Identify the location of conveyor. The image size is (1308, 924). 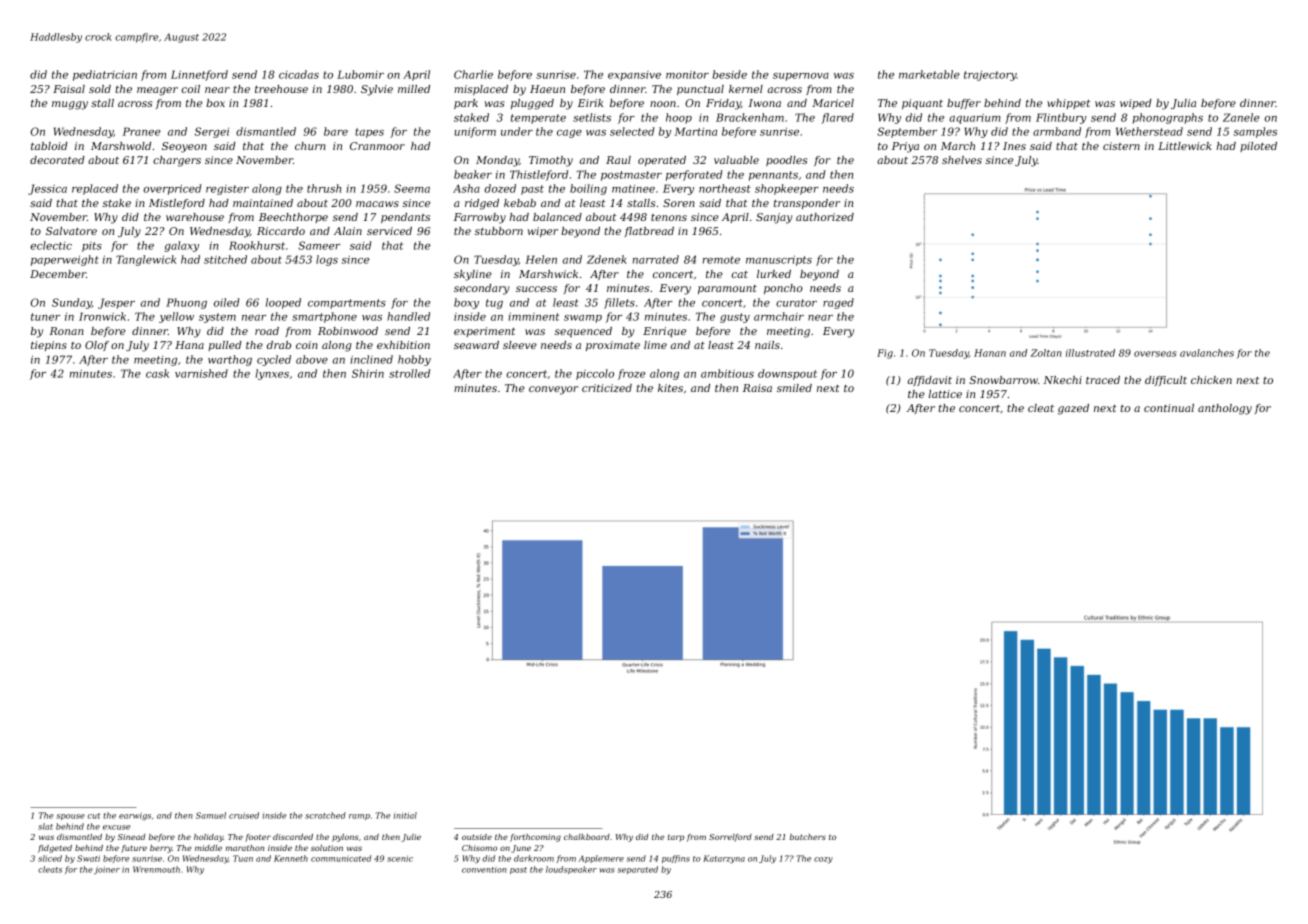
(553, 390).
